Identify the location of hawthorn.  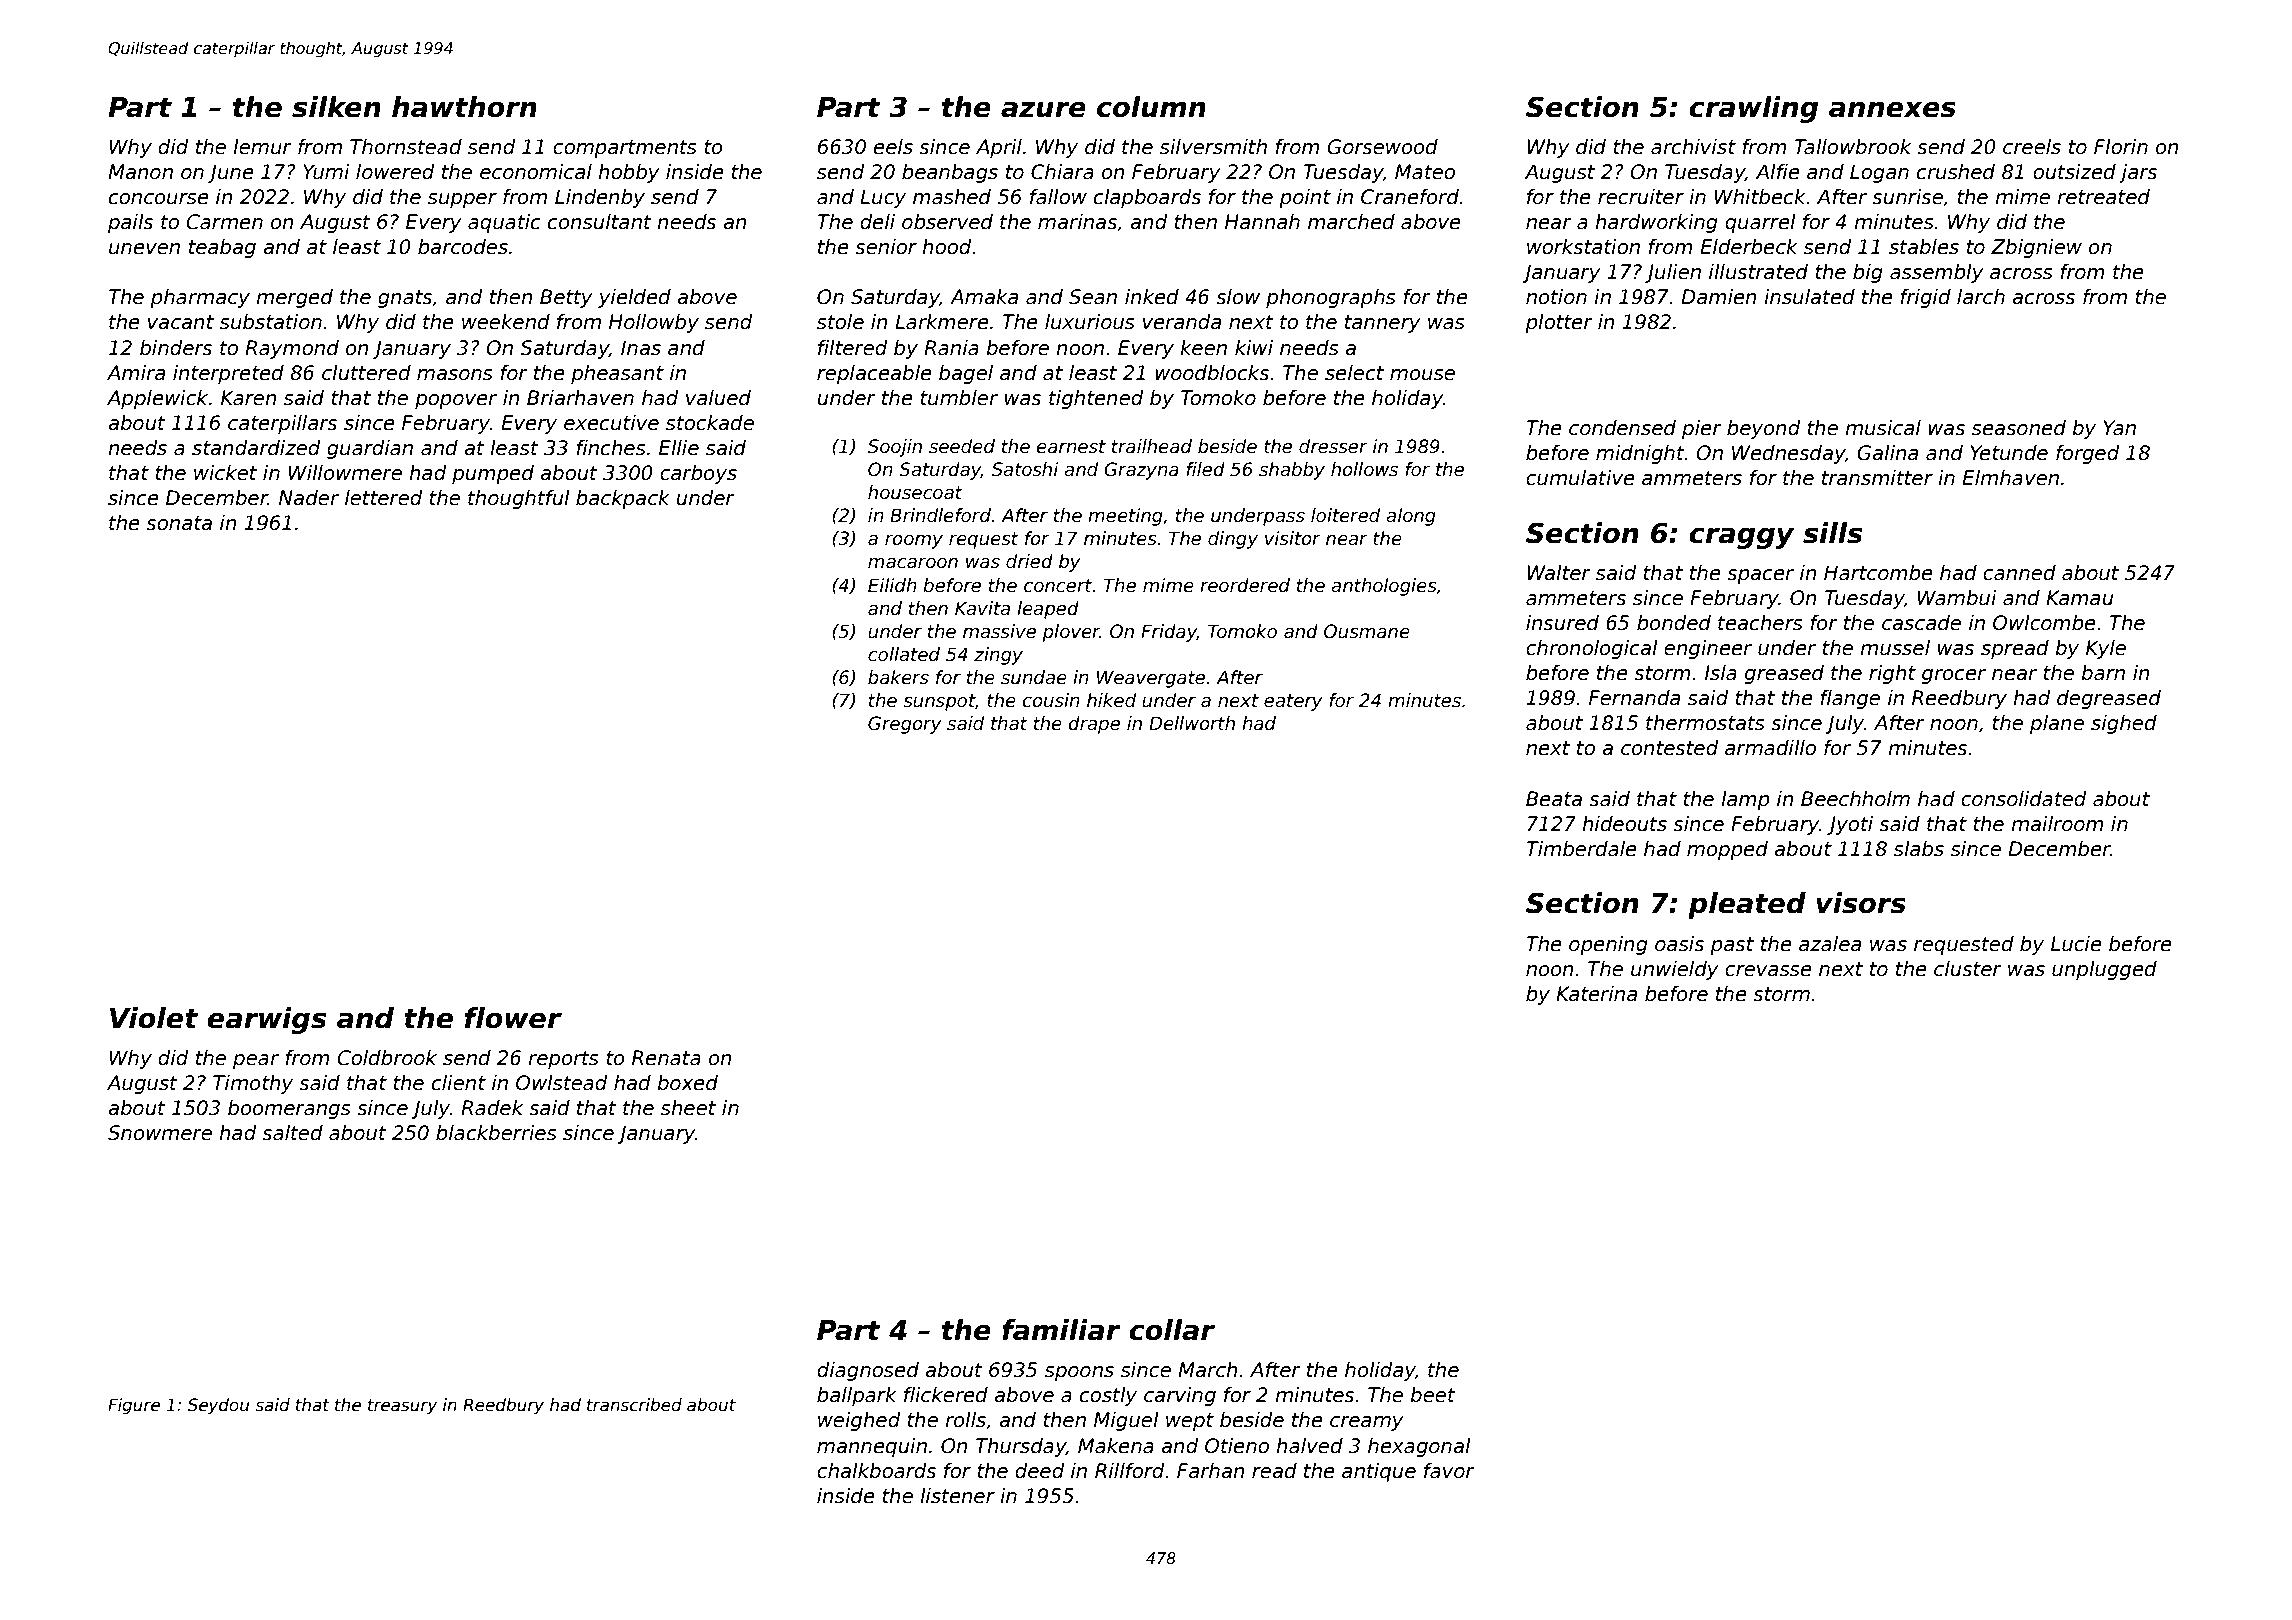
(464, 107).
